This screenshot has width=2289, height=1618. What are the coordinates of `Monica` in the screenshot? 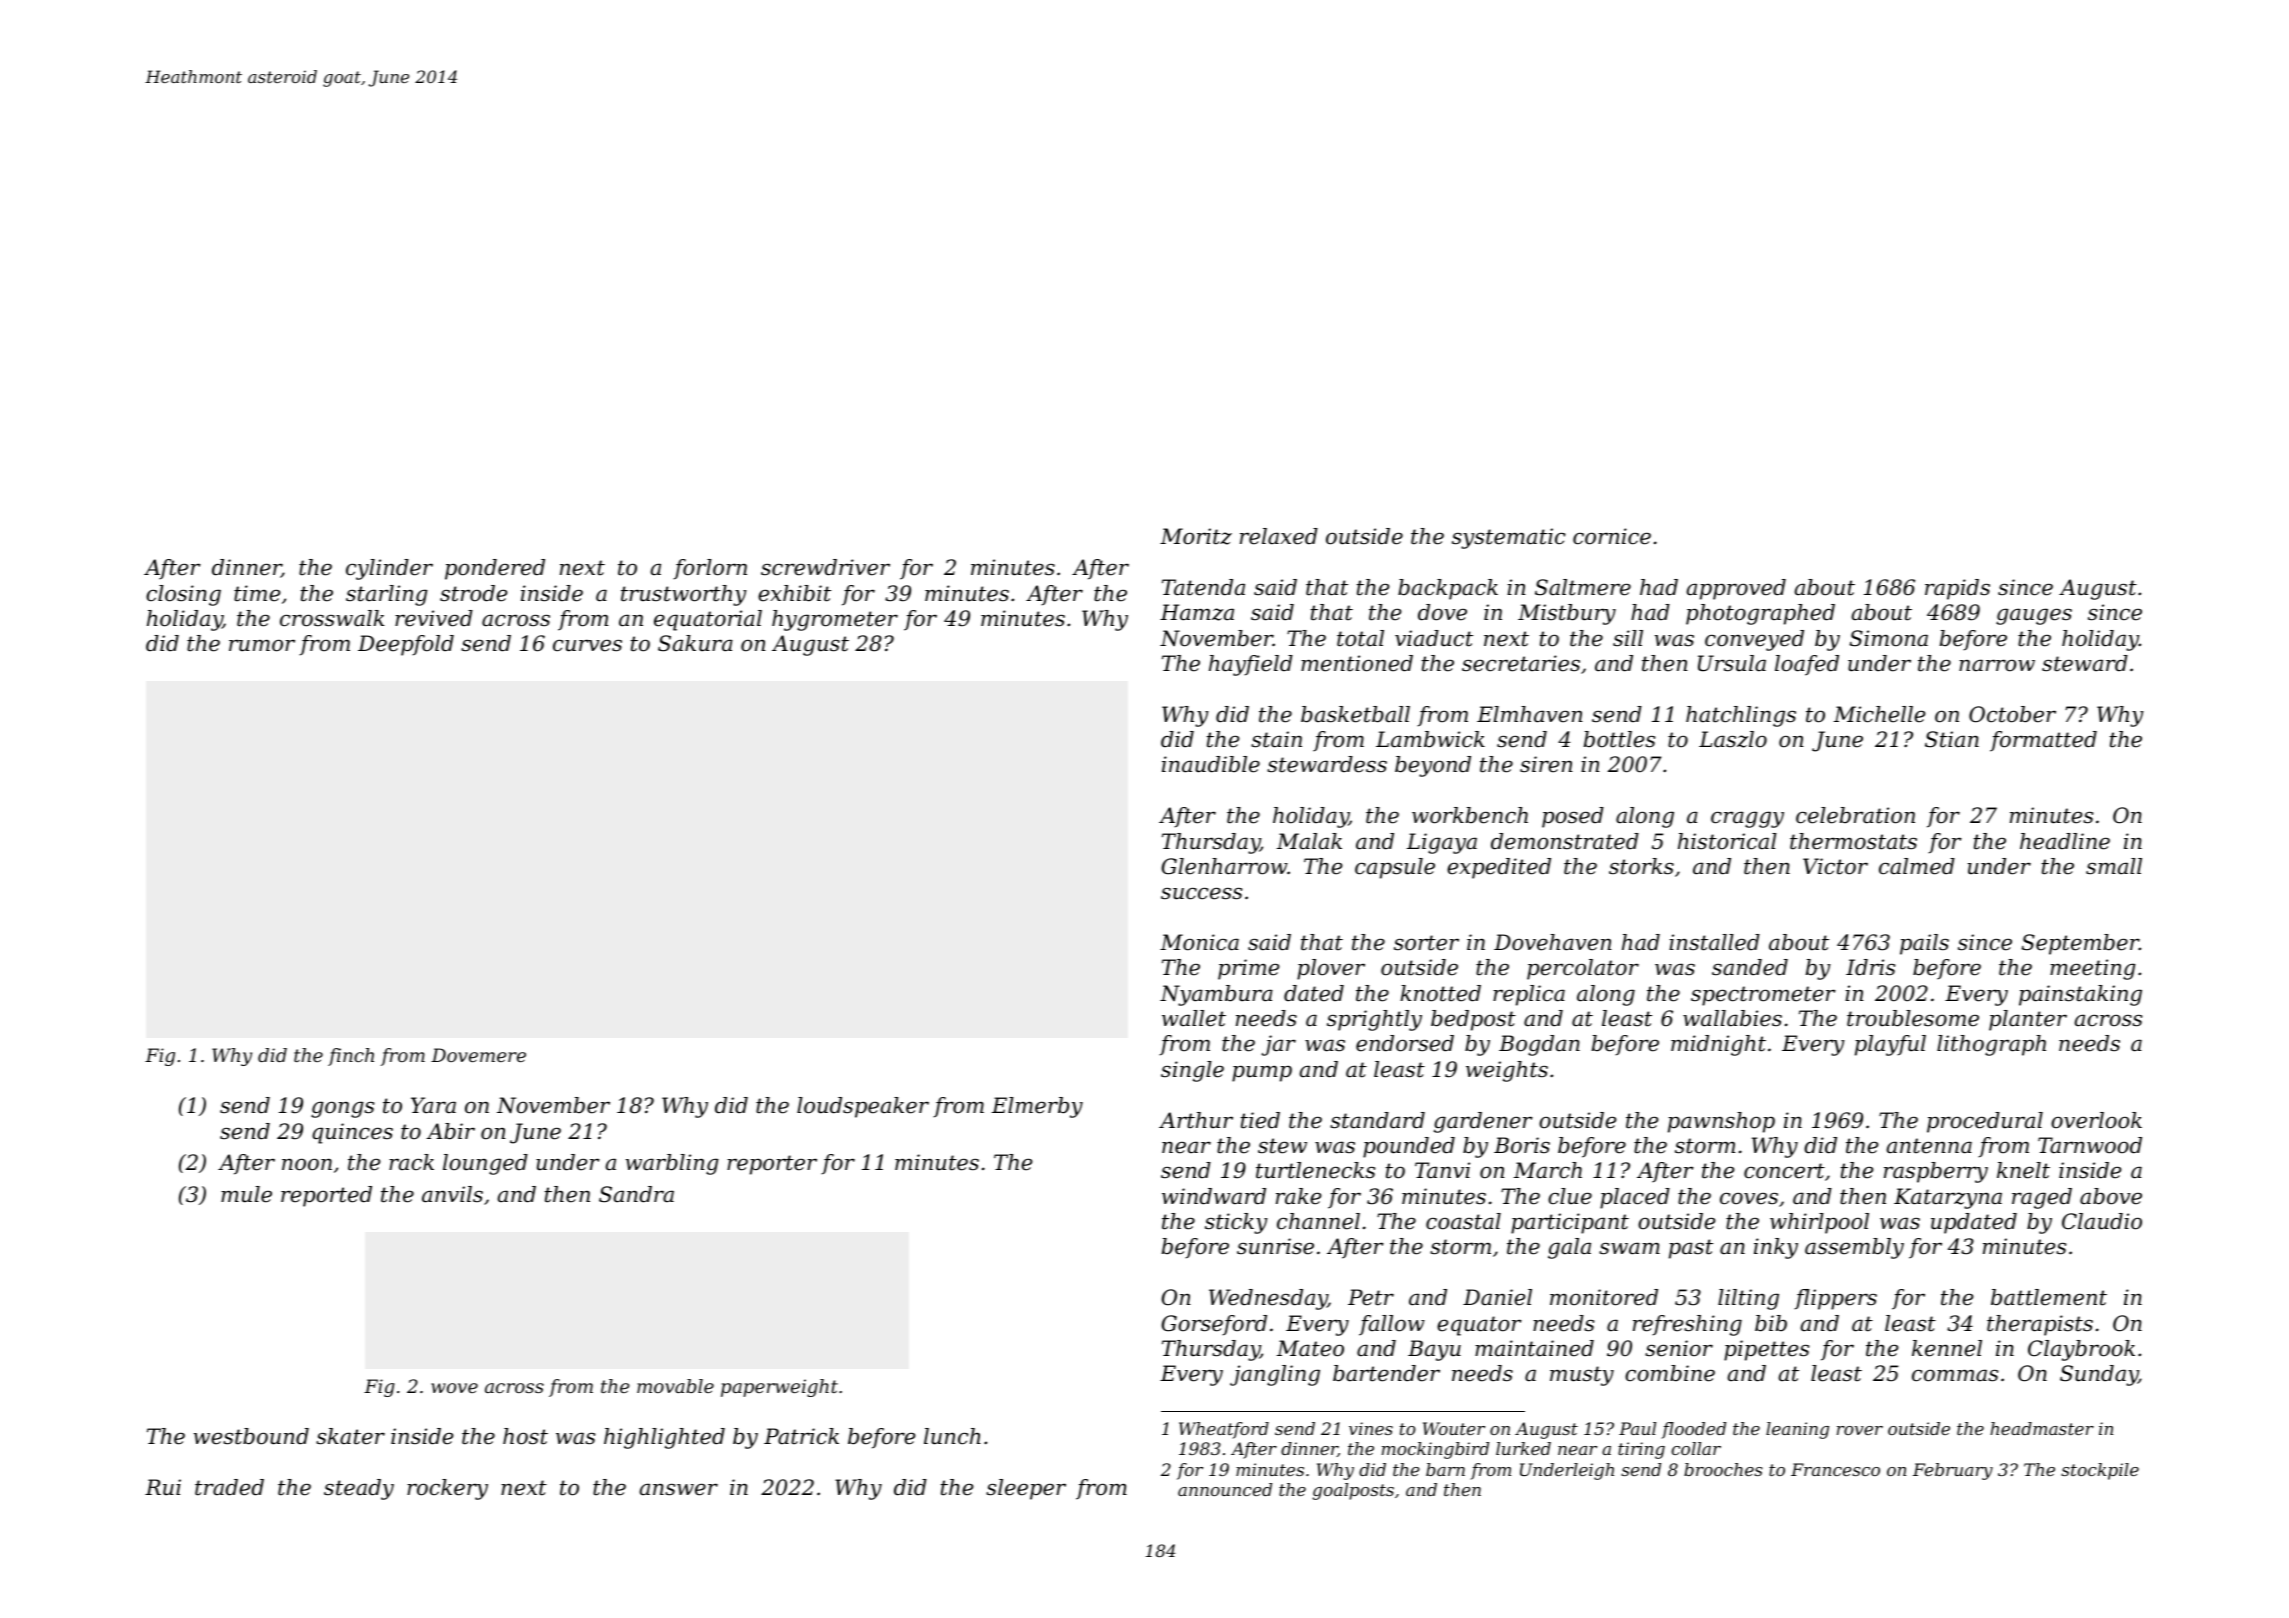 It's located at (1199, 942).
